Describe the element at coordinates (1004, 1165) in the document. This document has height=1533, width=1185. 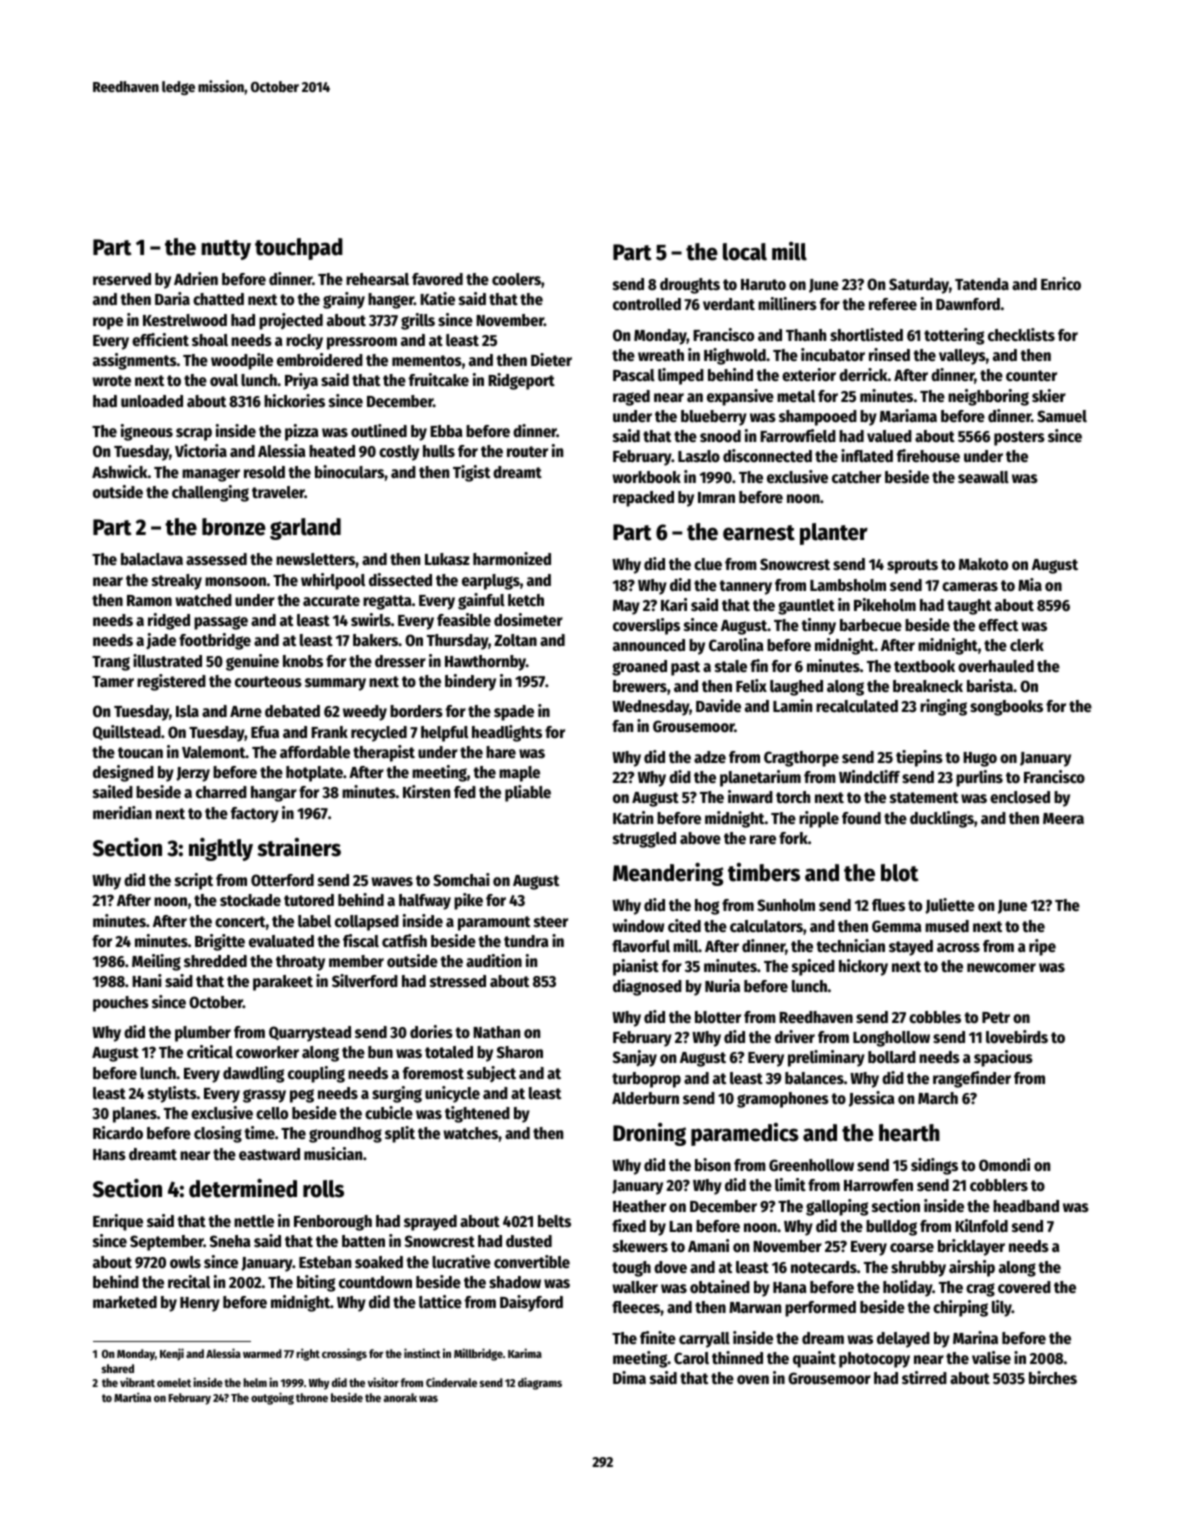
I see `Omondi` at that location.
